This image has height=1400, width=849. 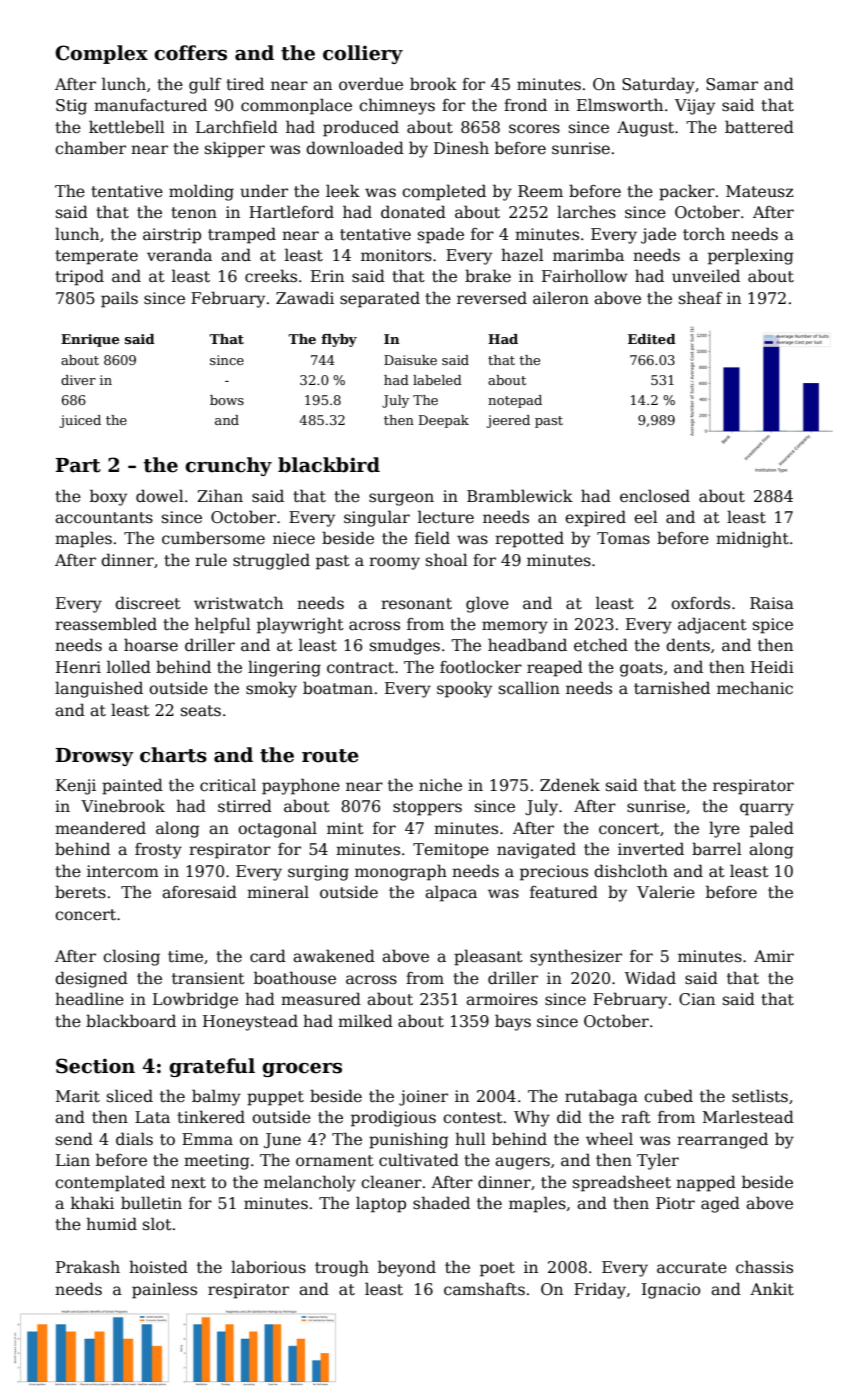 I want to click on sliced, so click(x=130, y=1096).
